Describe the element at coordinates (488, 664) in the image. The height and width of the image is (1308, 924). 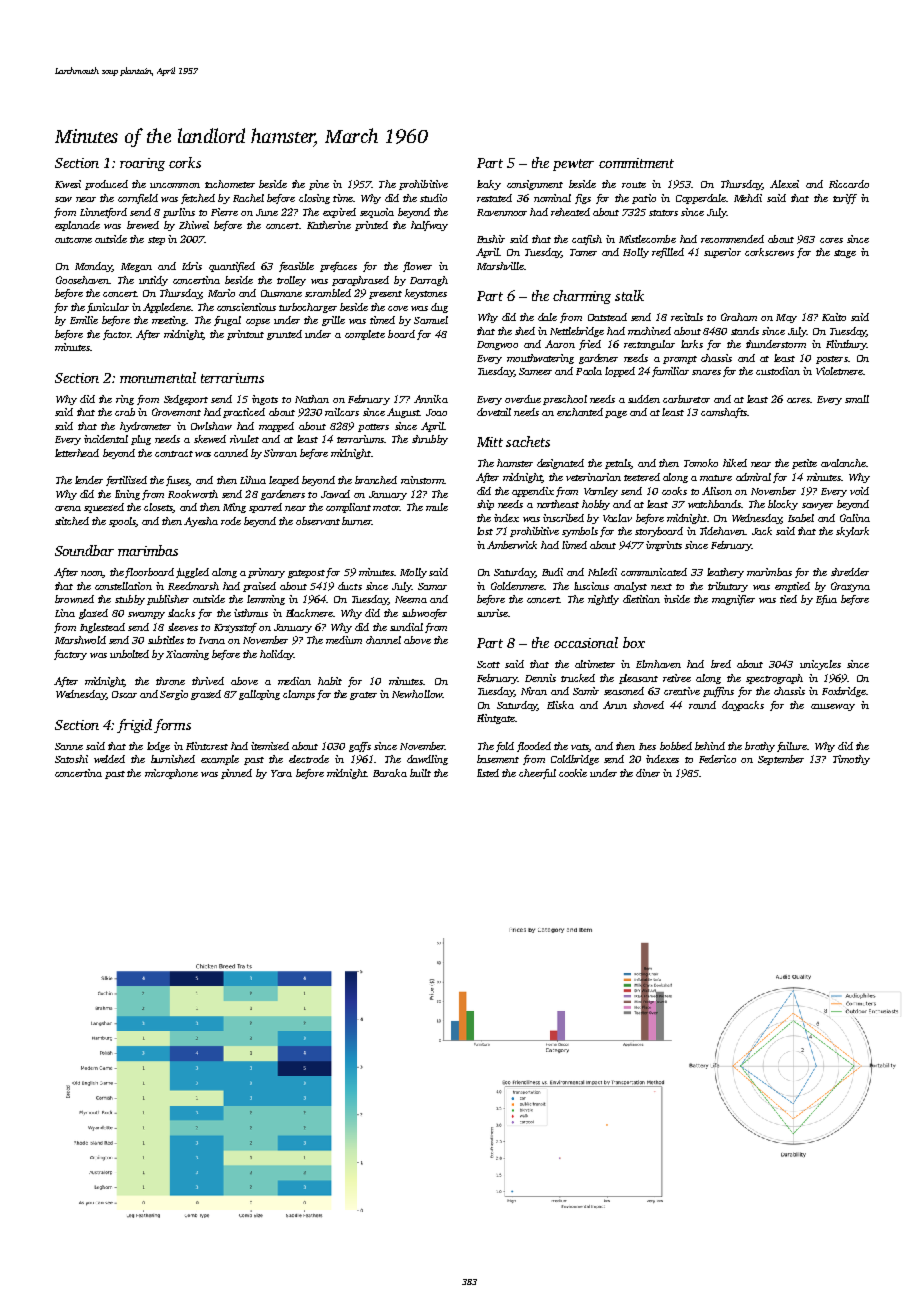
I see `Scott` at that location.
